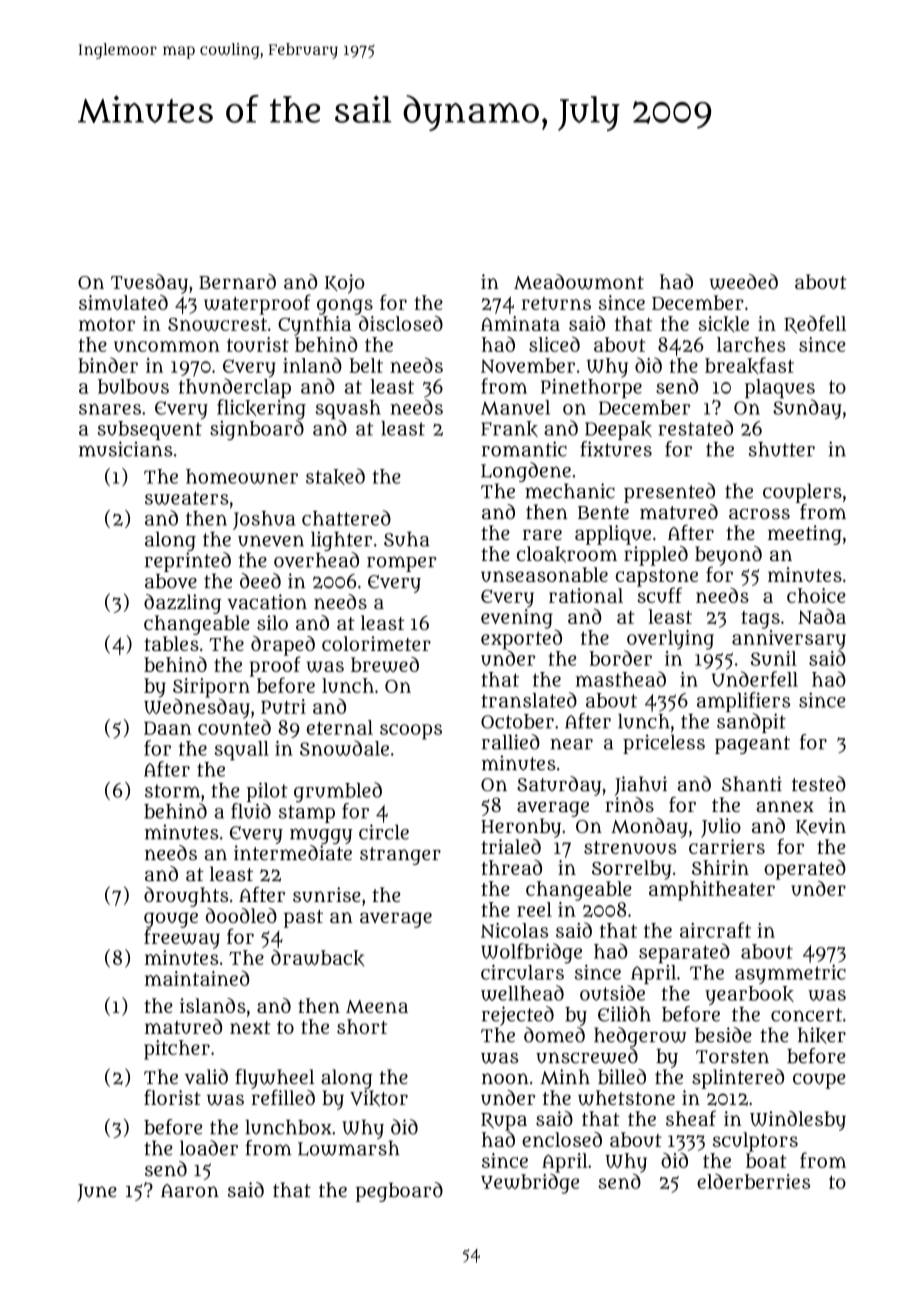  I want to click on thread, so click(511, 867).
